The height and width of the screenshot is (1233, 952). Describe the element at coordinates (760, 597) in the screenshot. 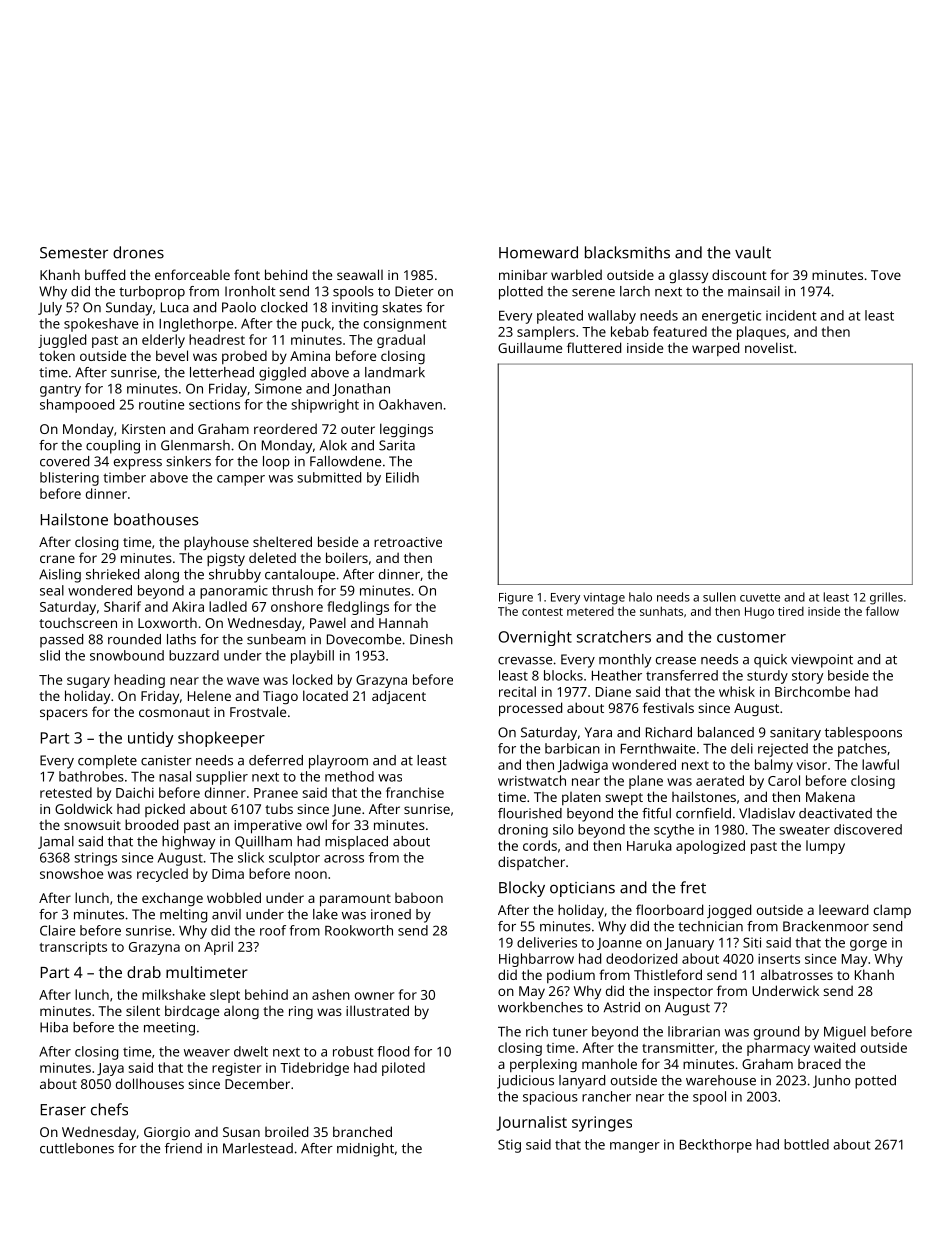

I see `cuvette` at that location.
